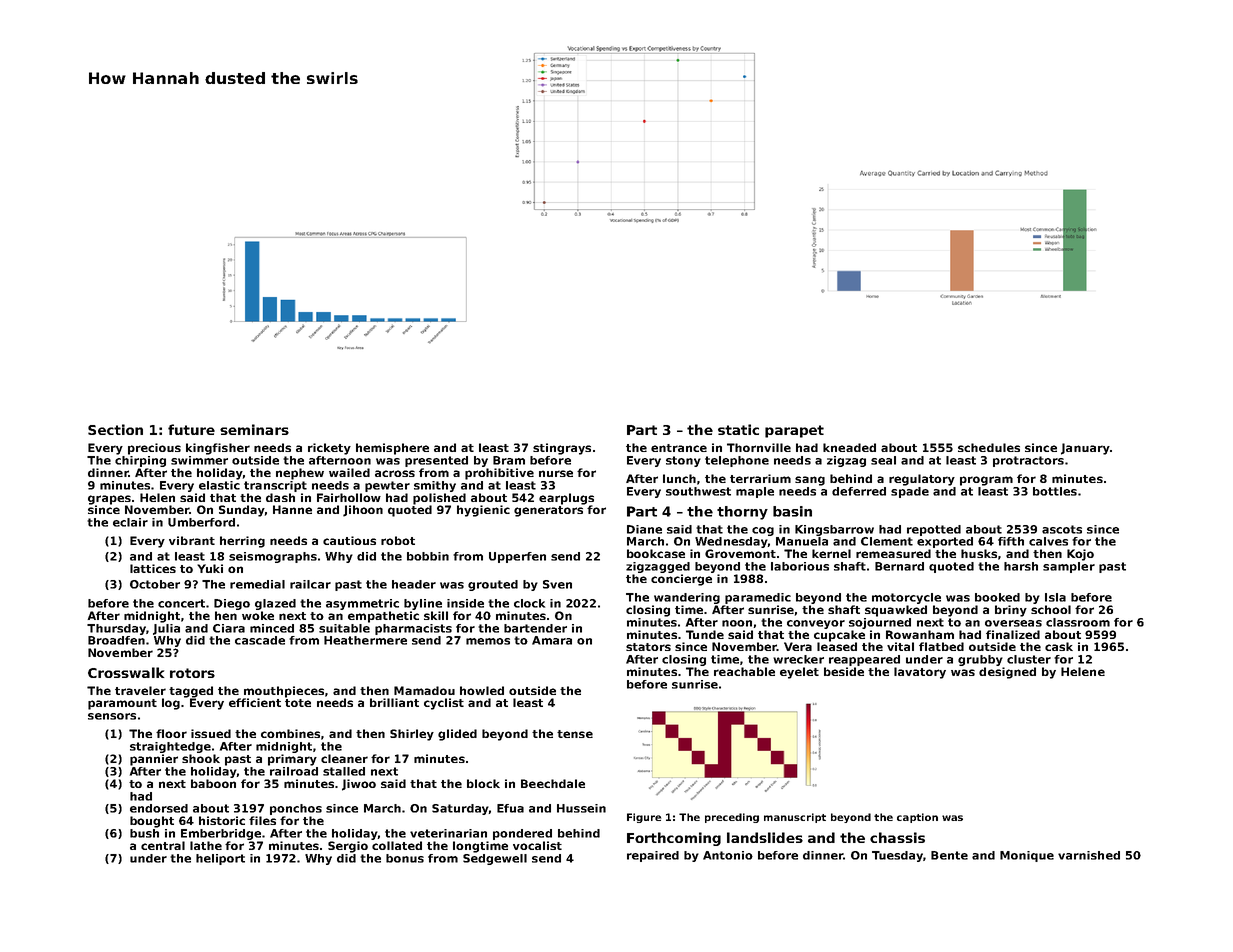  What do you see at coordinates (989, 447) in the screenshot?
I see `schedules` at bounding box center [989, 447].
